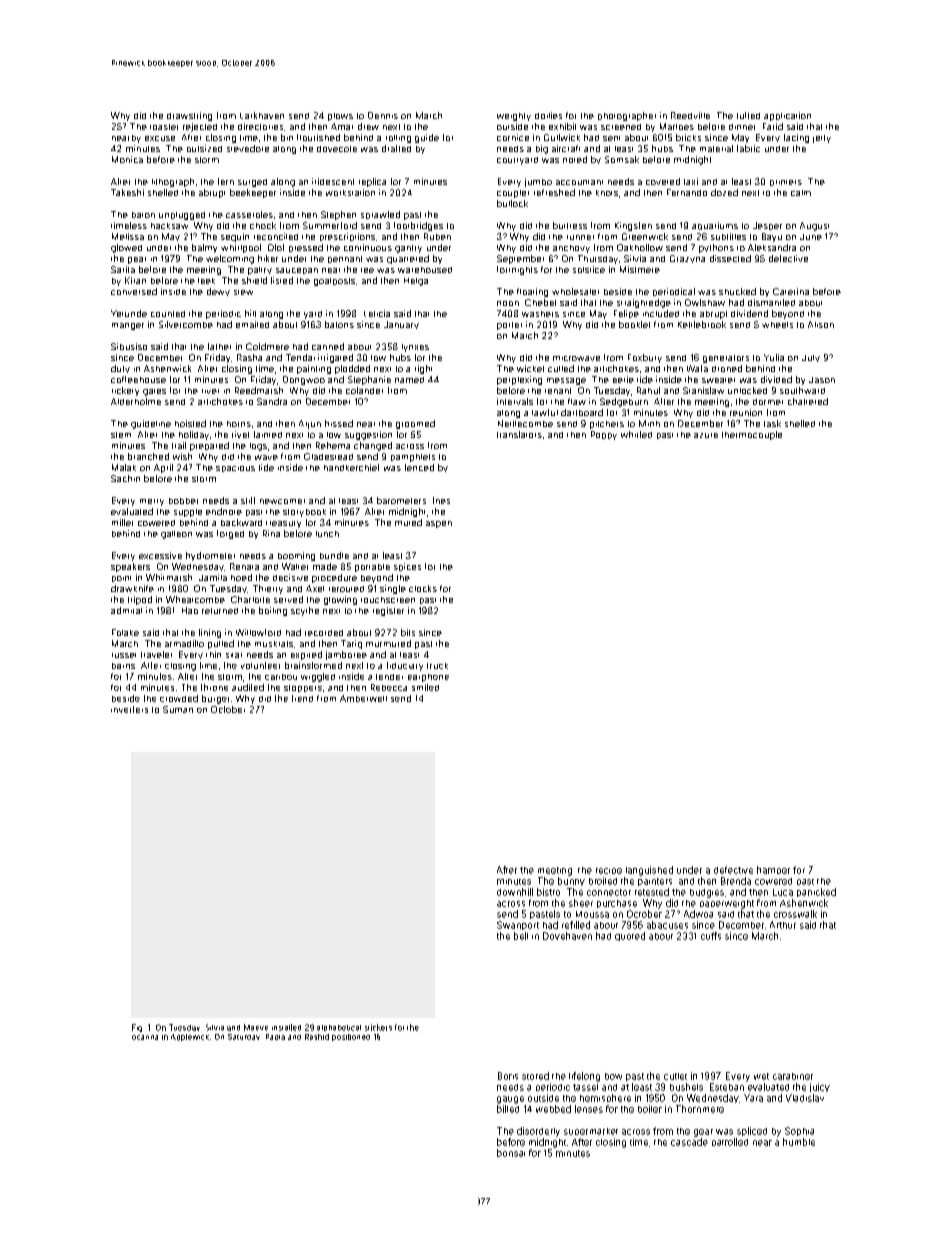  I want to click on facing, so click(796, 138).
